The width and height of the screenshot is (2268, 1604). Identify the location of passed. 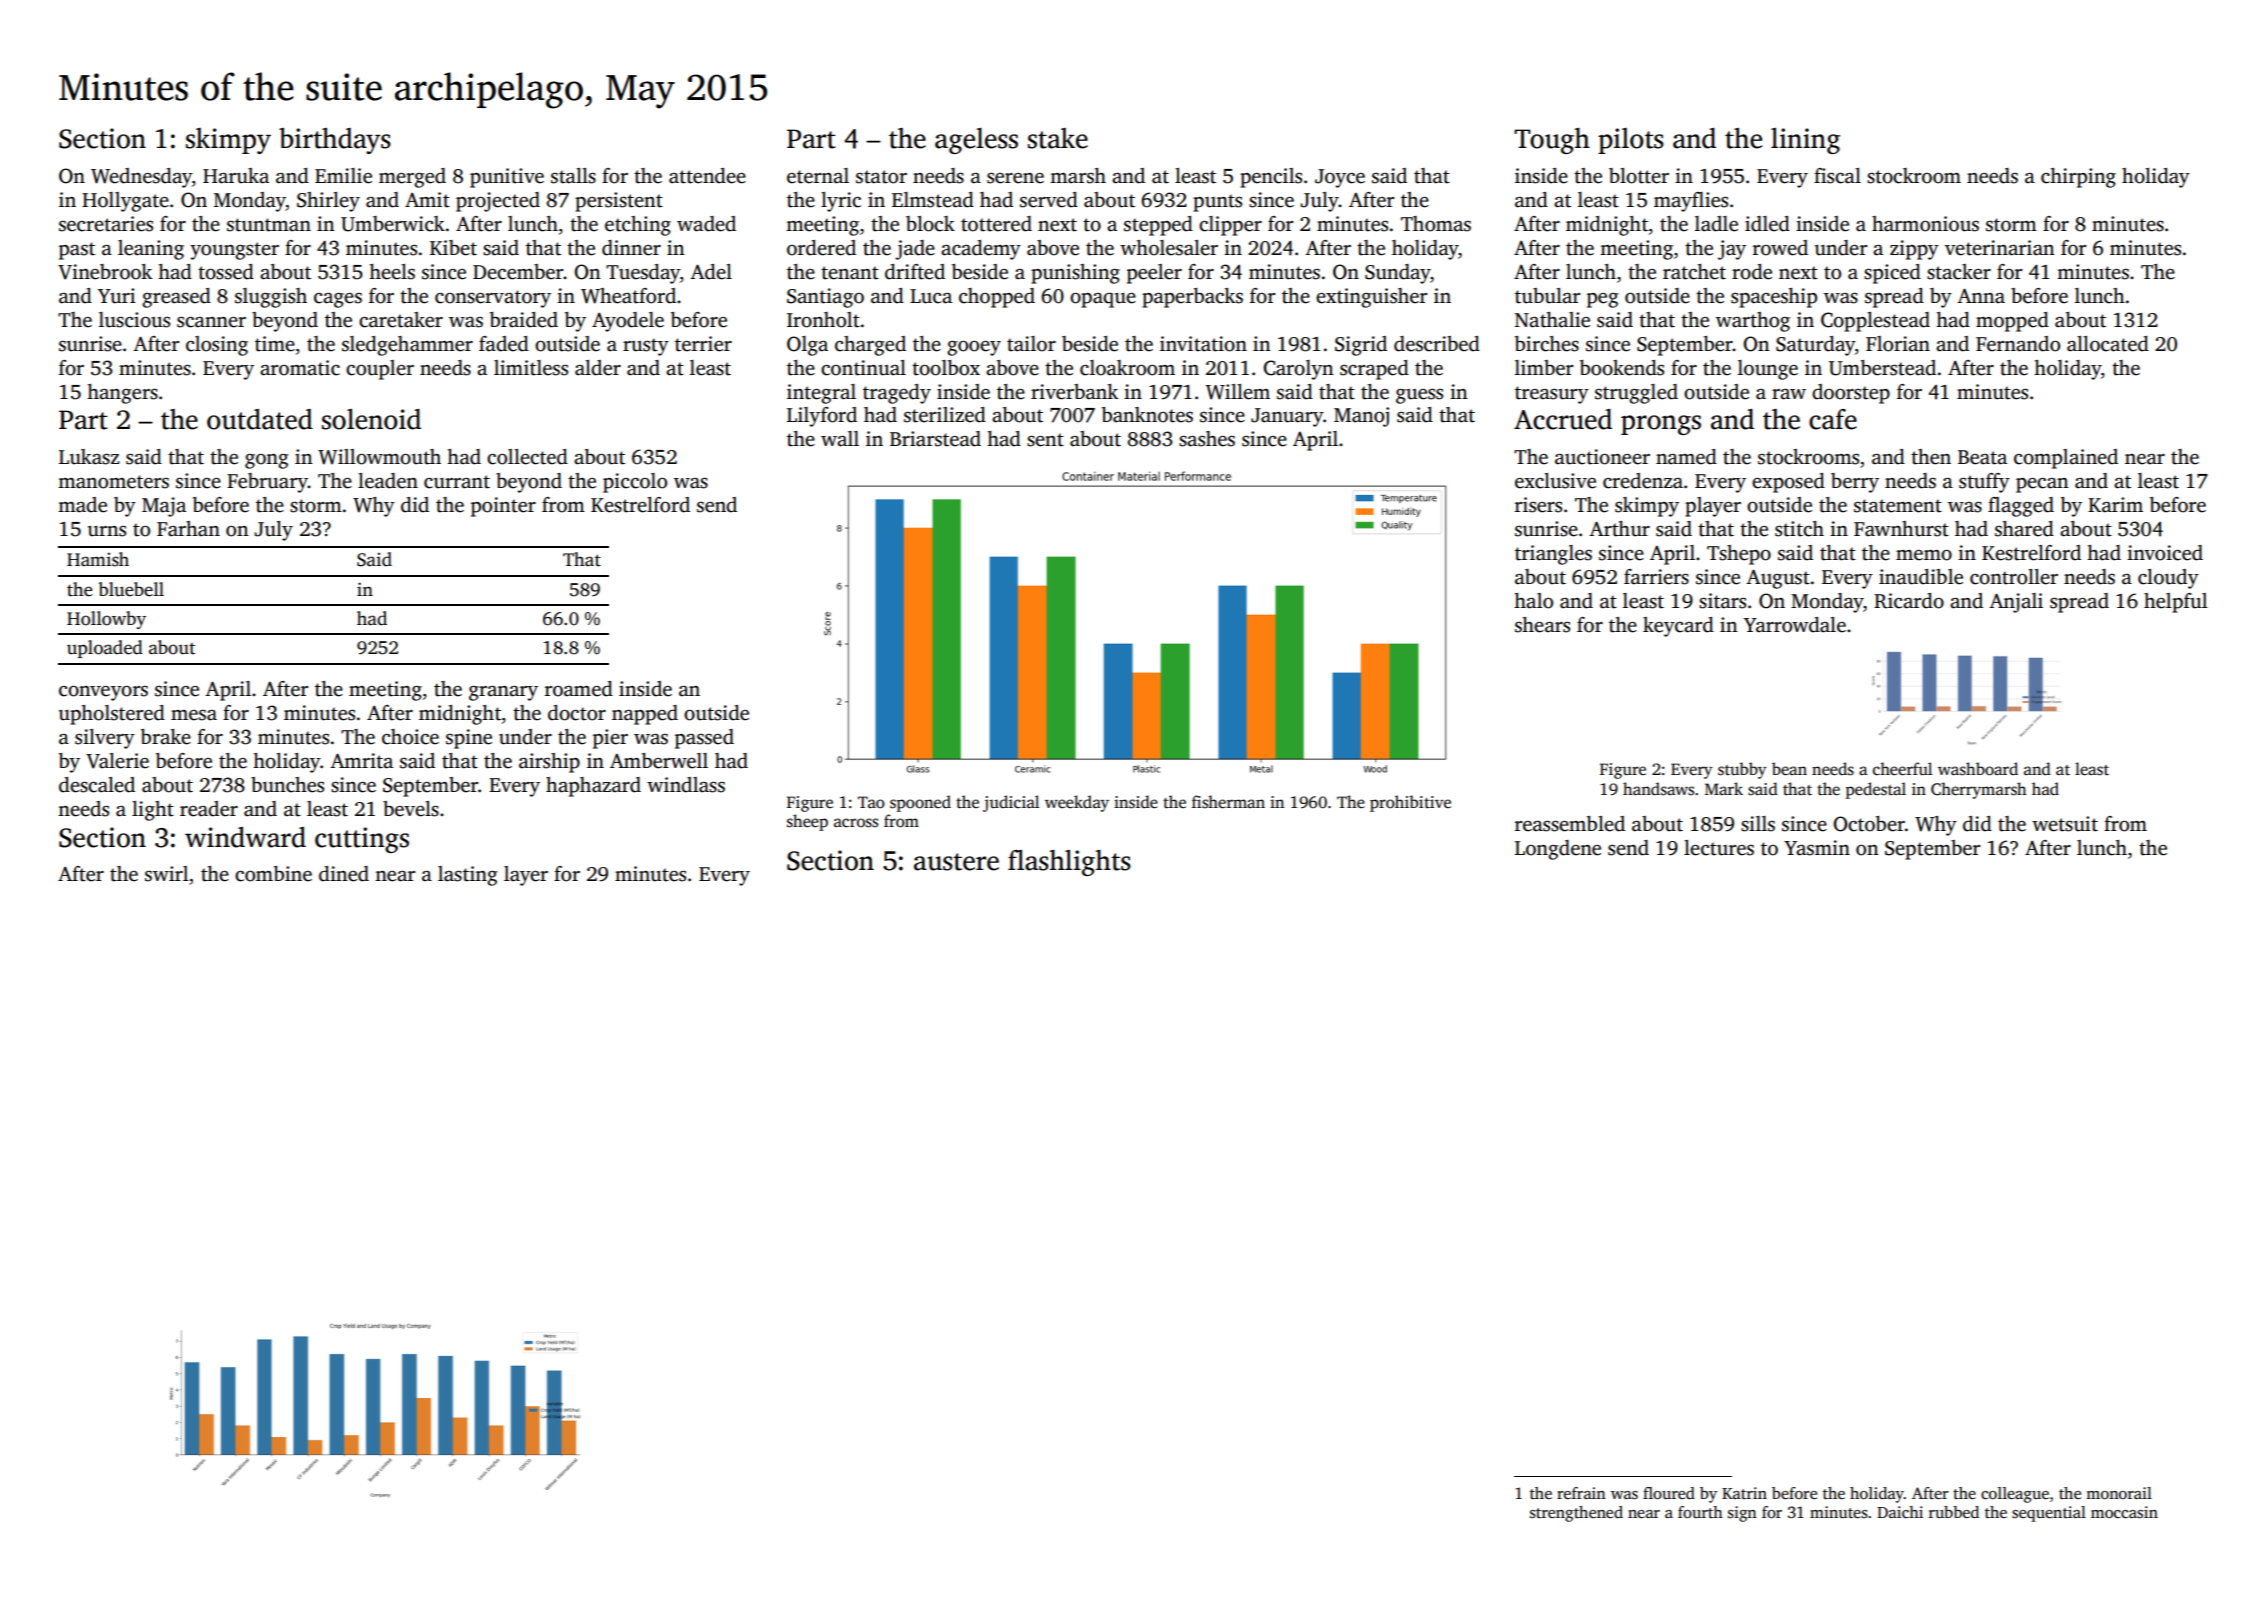
(704, 739).
